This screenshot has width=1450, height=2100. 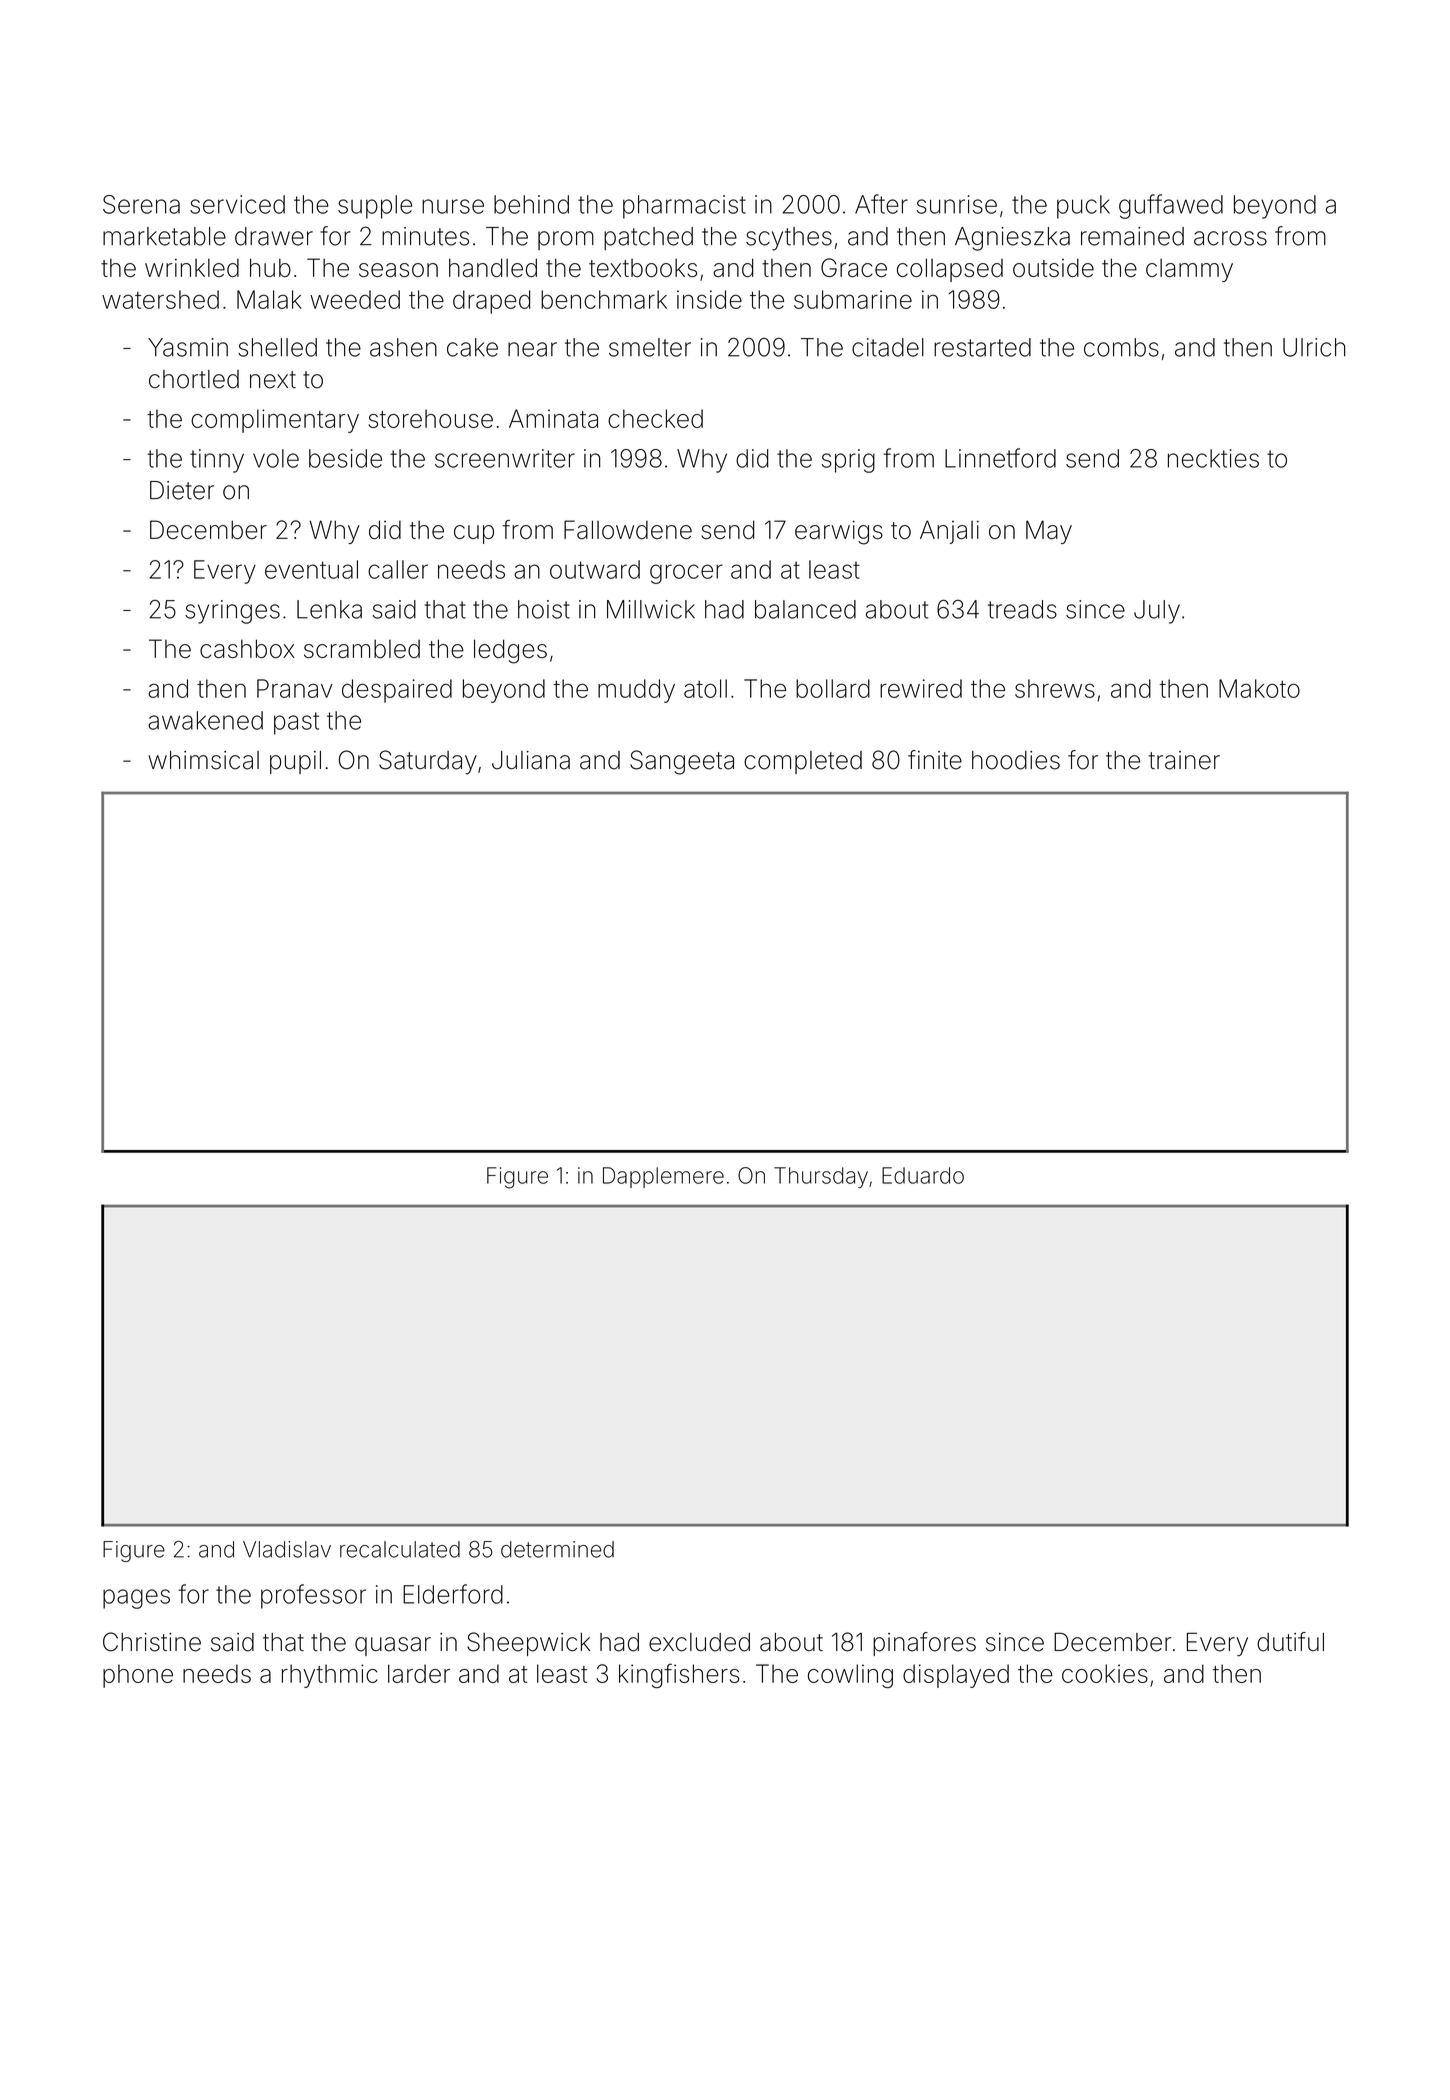 I want to click on awakened, so click(x=205, y=720).
